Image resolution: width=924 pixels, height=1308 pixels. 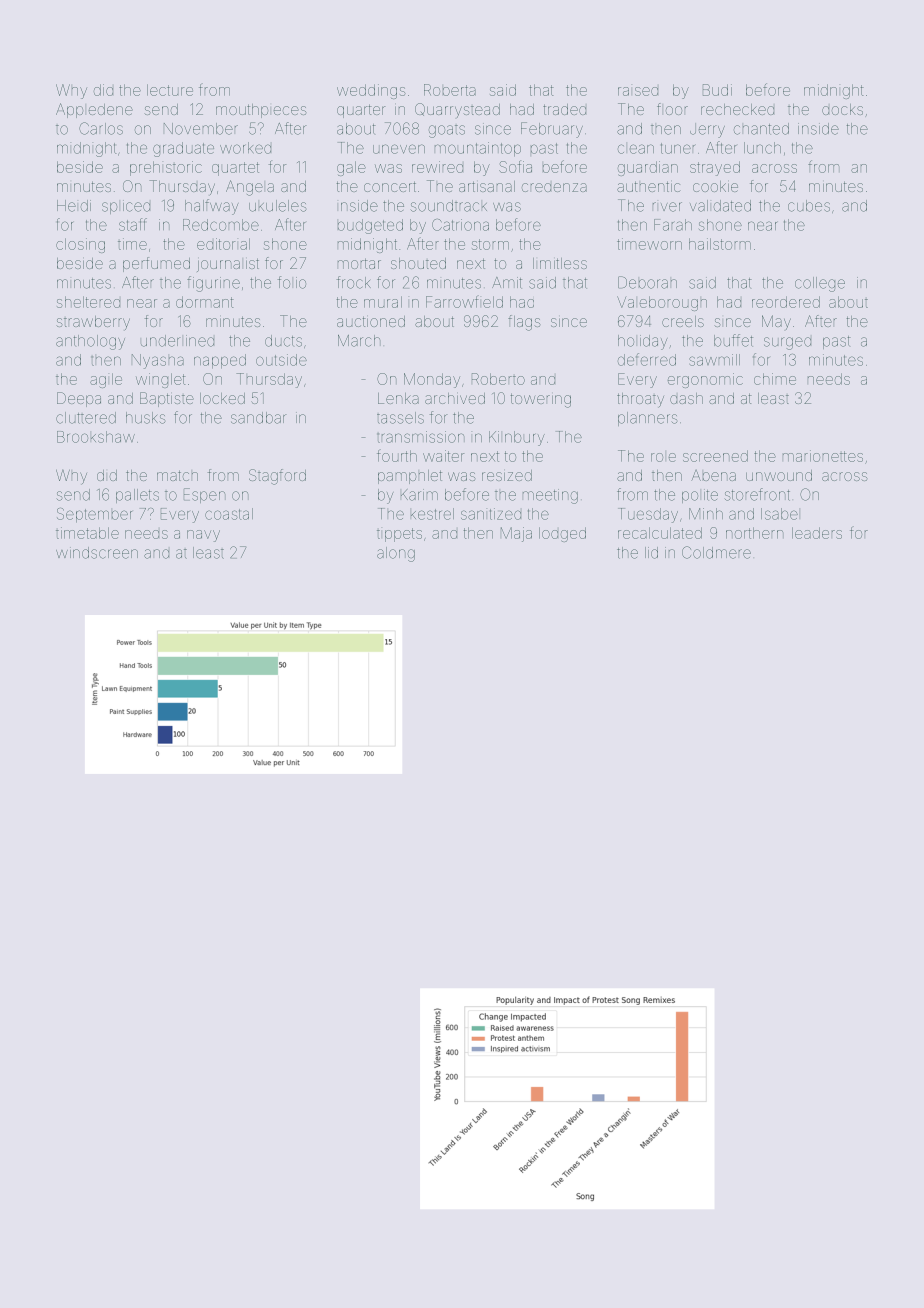 I want to click on chanted, so click(x=761, y=129).
